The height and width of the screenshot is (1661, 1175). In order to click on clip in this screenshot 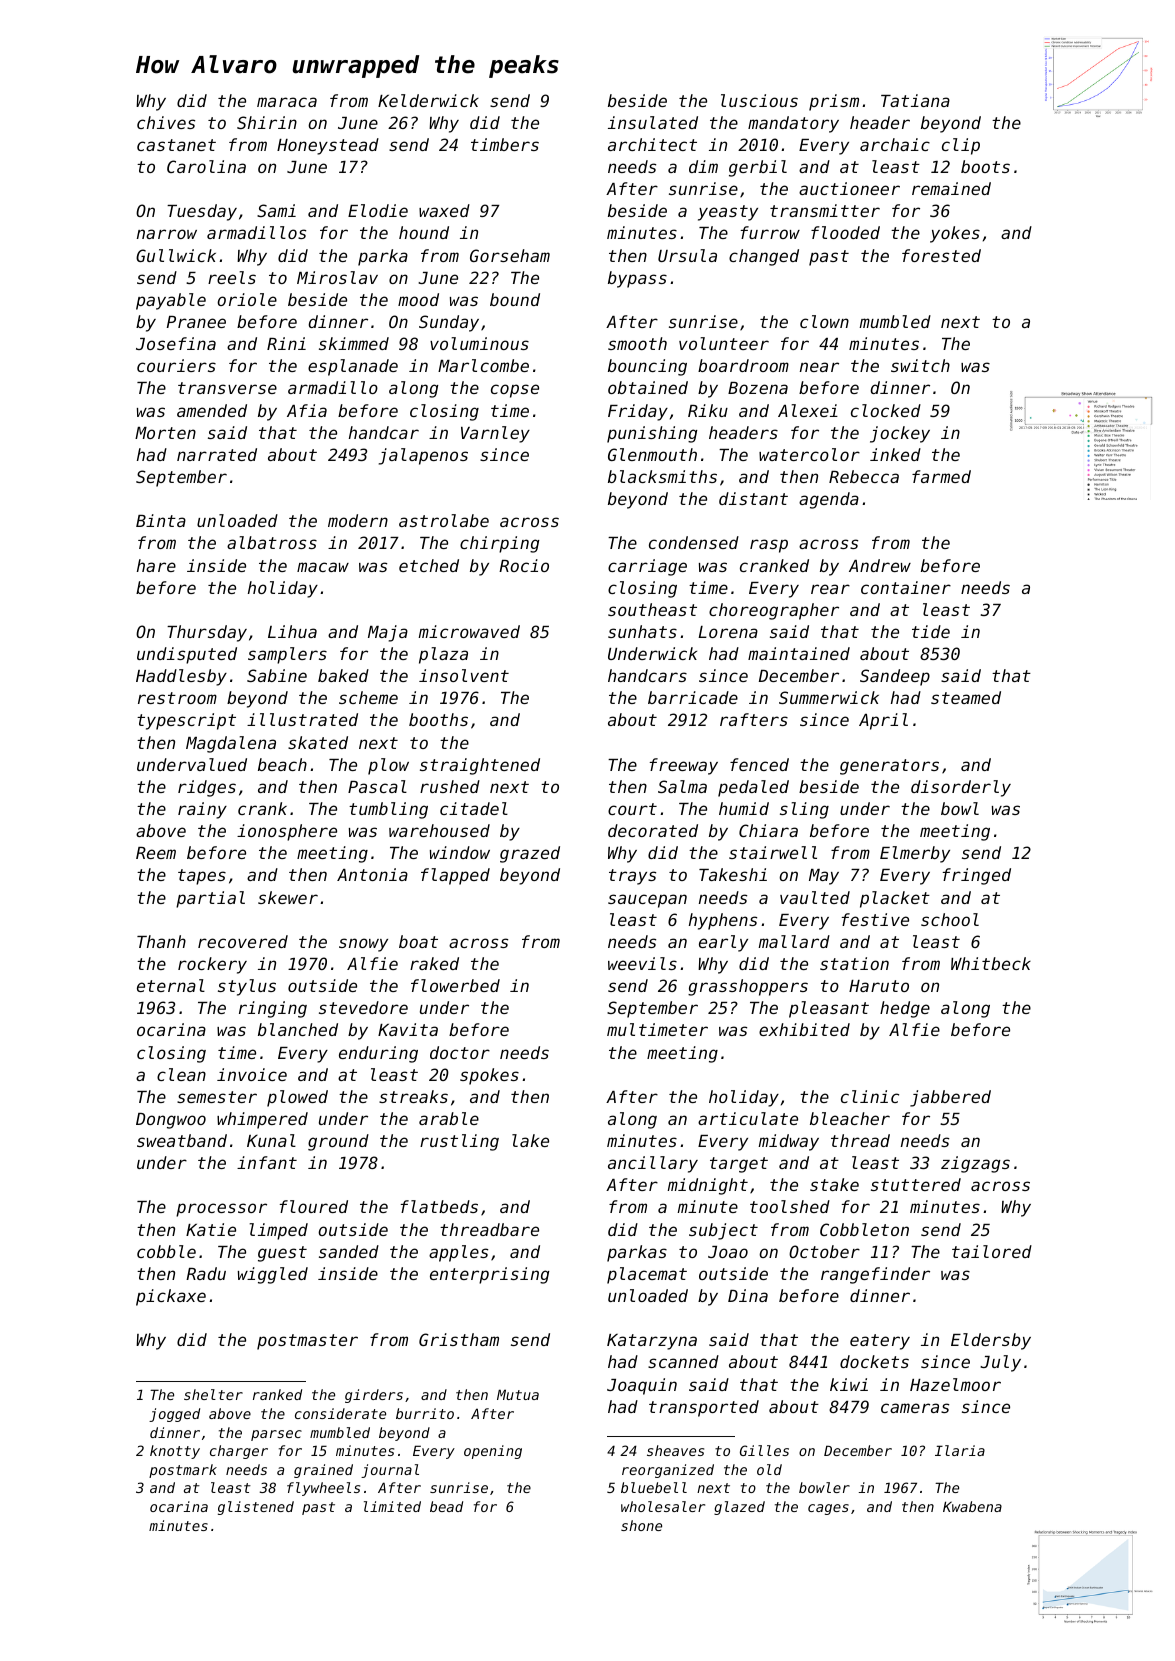, I will do `click(961, 146)`.
